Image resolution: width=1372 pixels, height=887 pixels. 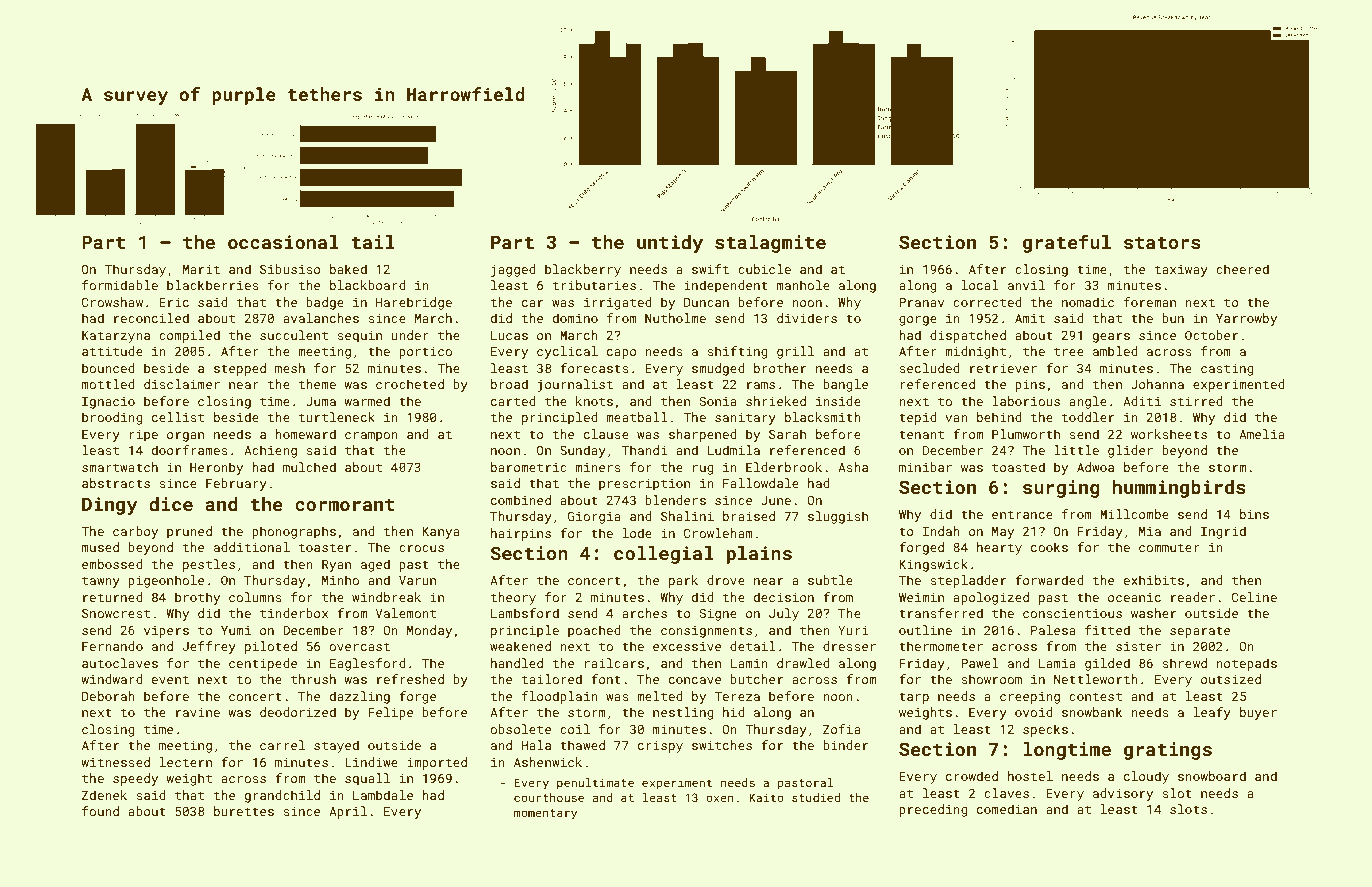 What do you see at coordinates (359, 337) in the screenshot?
I see `sequin` at bounding box center [359, 337].
